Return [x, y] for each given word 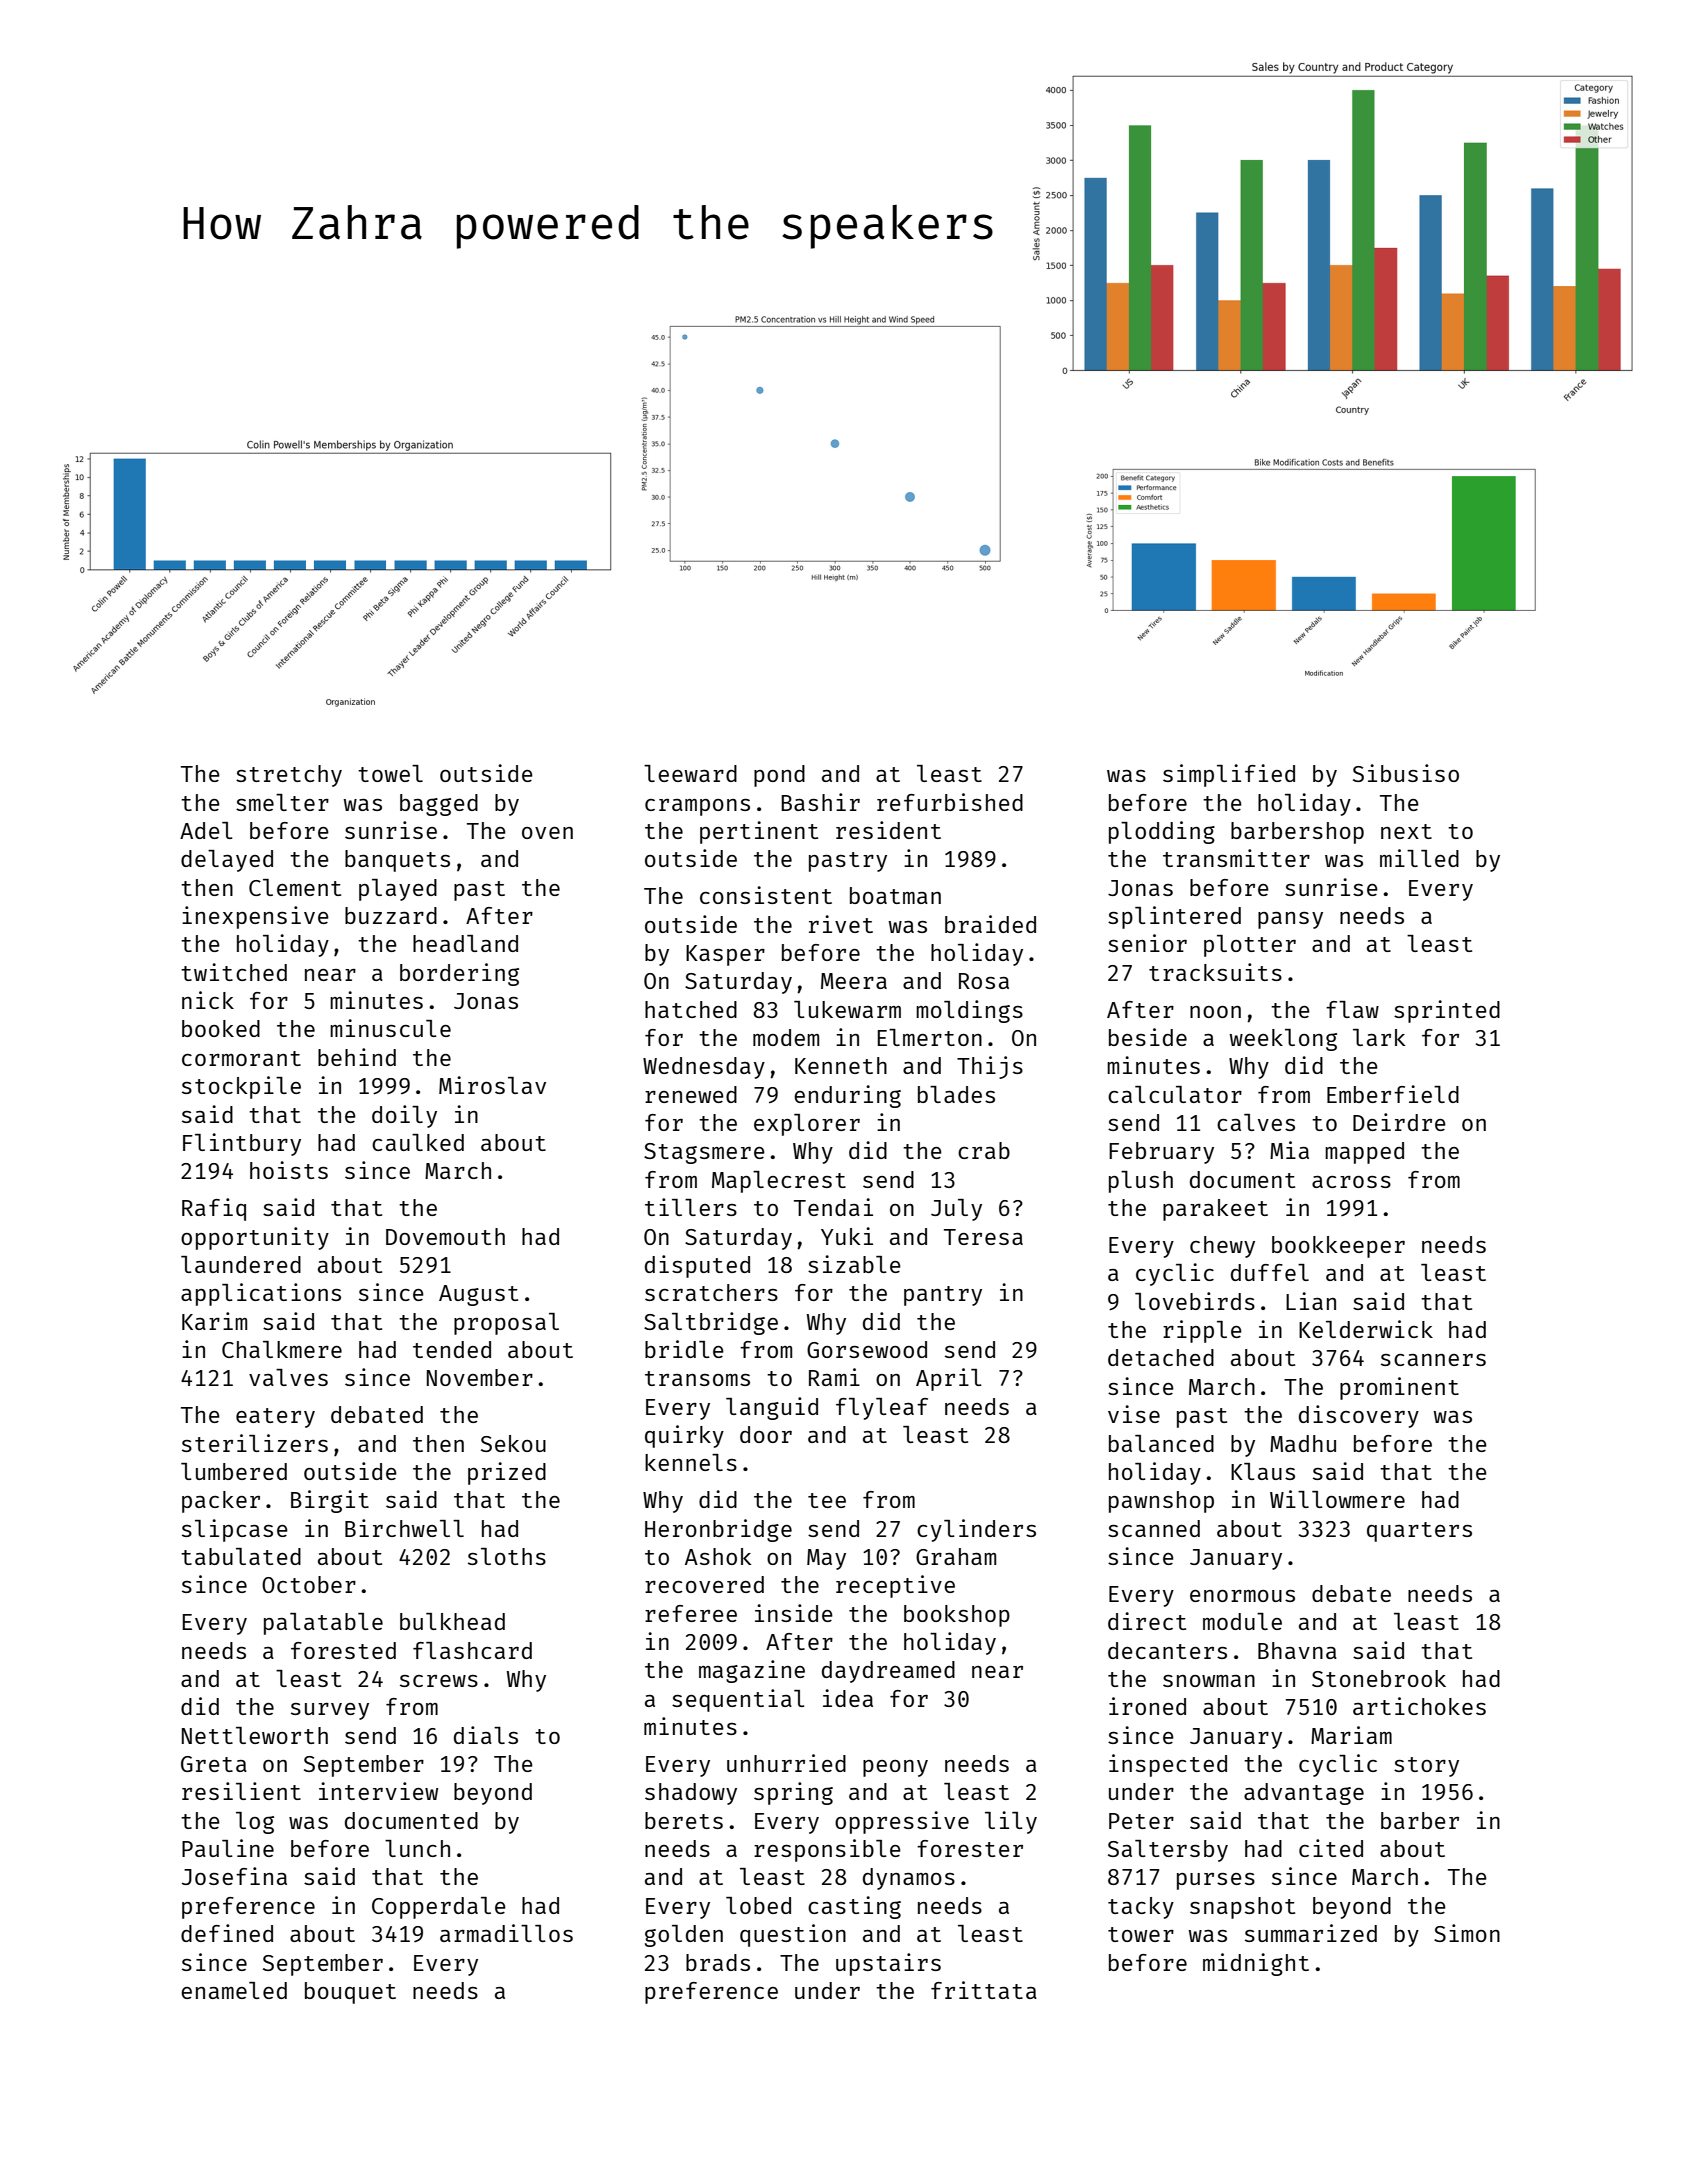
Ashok [718, 1556]
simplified [1229, 775]
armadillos [506, 1933]
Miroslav [492, 1085]
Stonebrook [1379, 1678]
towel [390, 773]
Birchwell [404, 1528]
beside [1148, 1037]
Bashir [820, 802]
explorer [807, 1125]
